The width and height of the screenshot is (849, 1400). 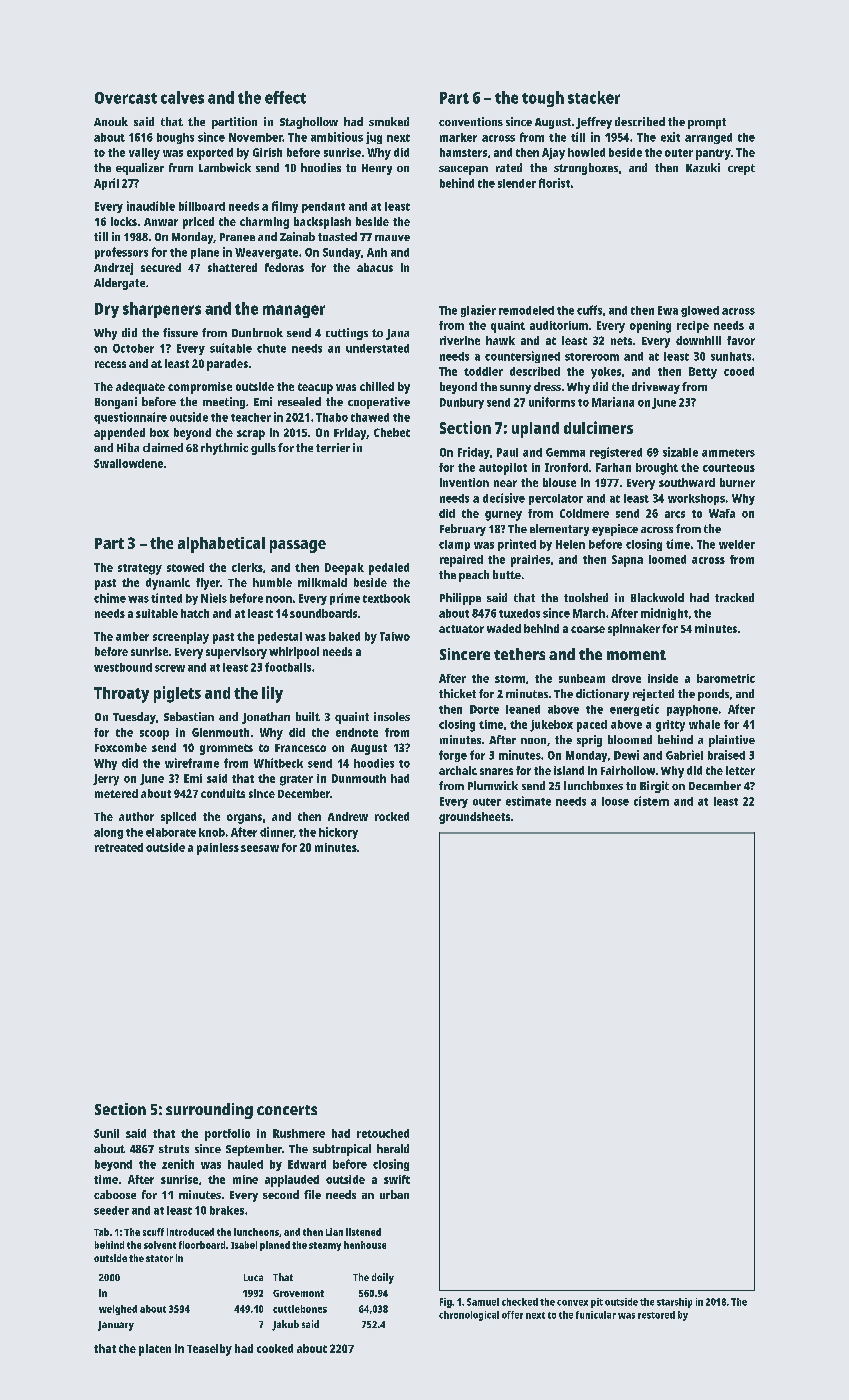 I want to click on abacus, so click(x=375, y=267).
